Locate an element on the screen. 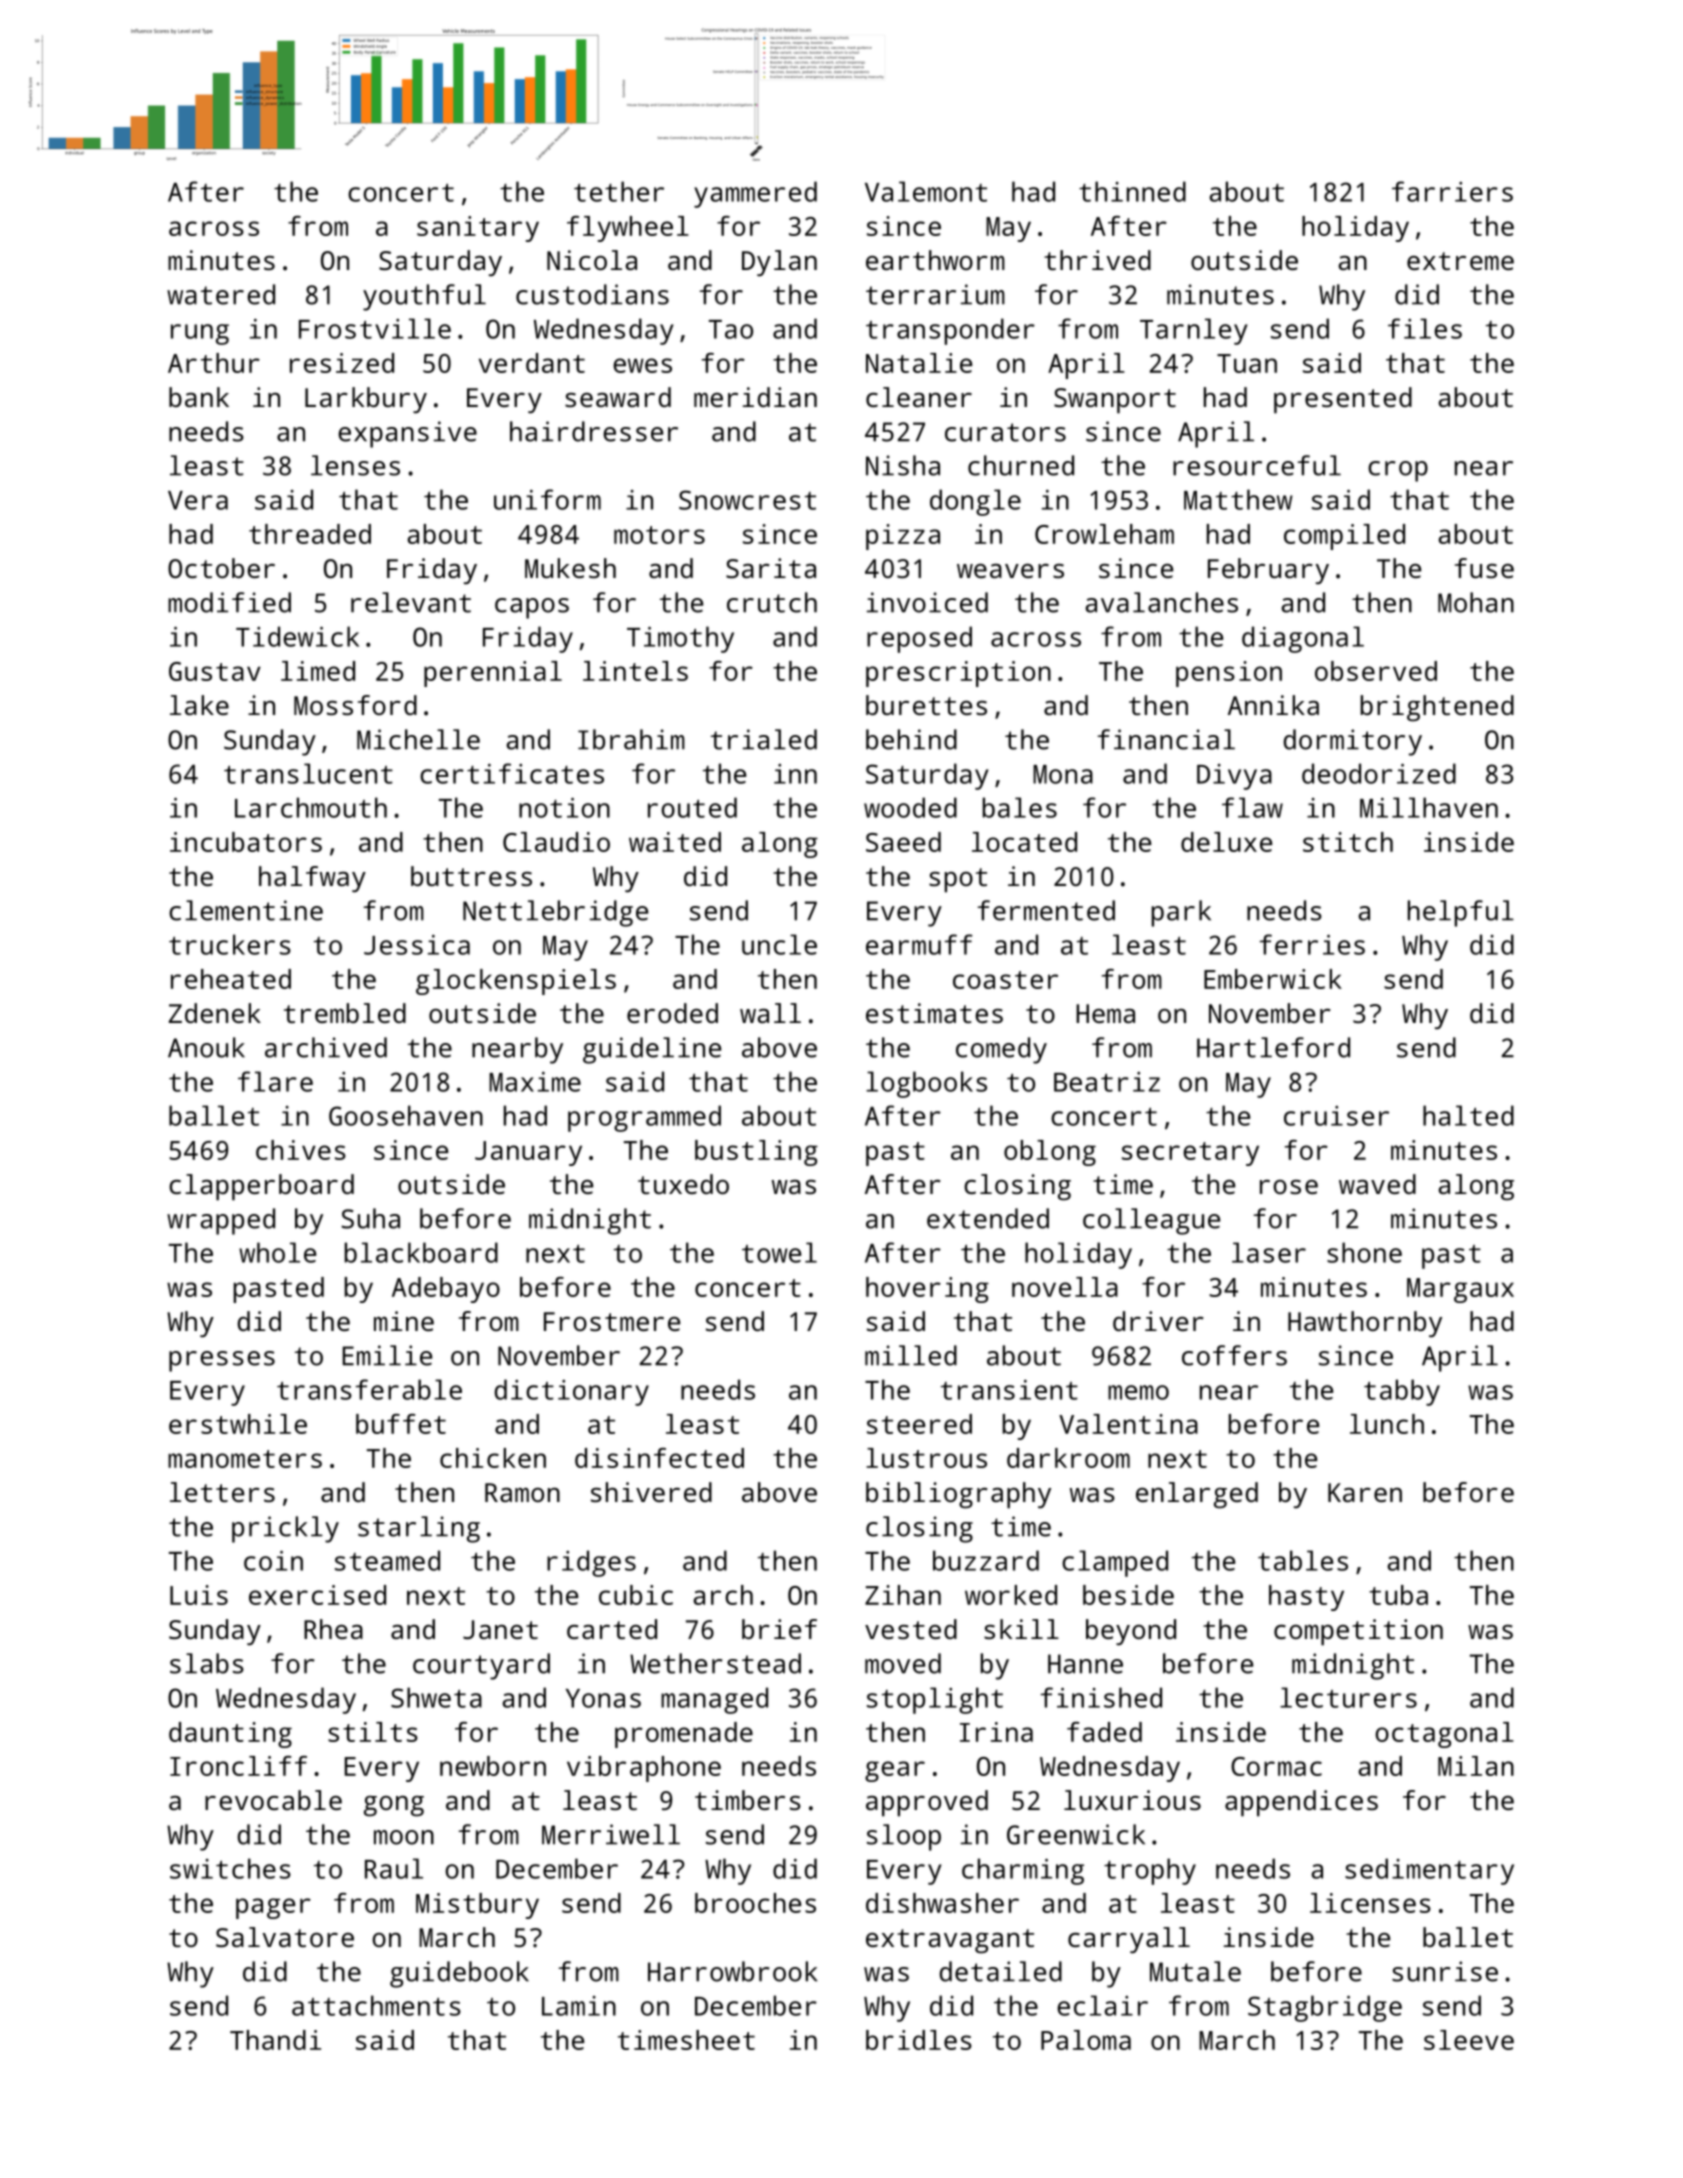 The width and height of the screenshot is (1683, 2178). rose is located at coordinates (1289, 1187).
